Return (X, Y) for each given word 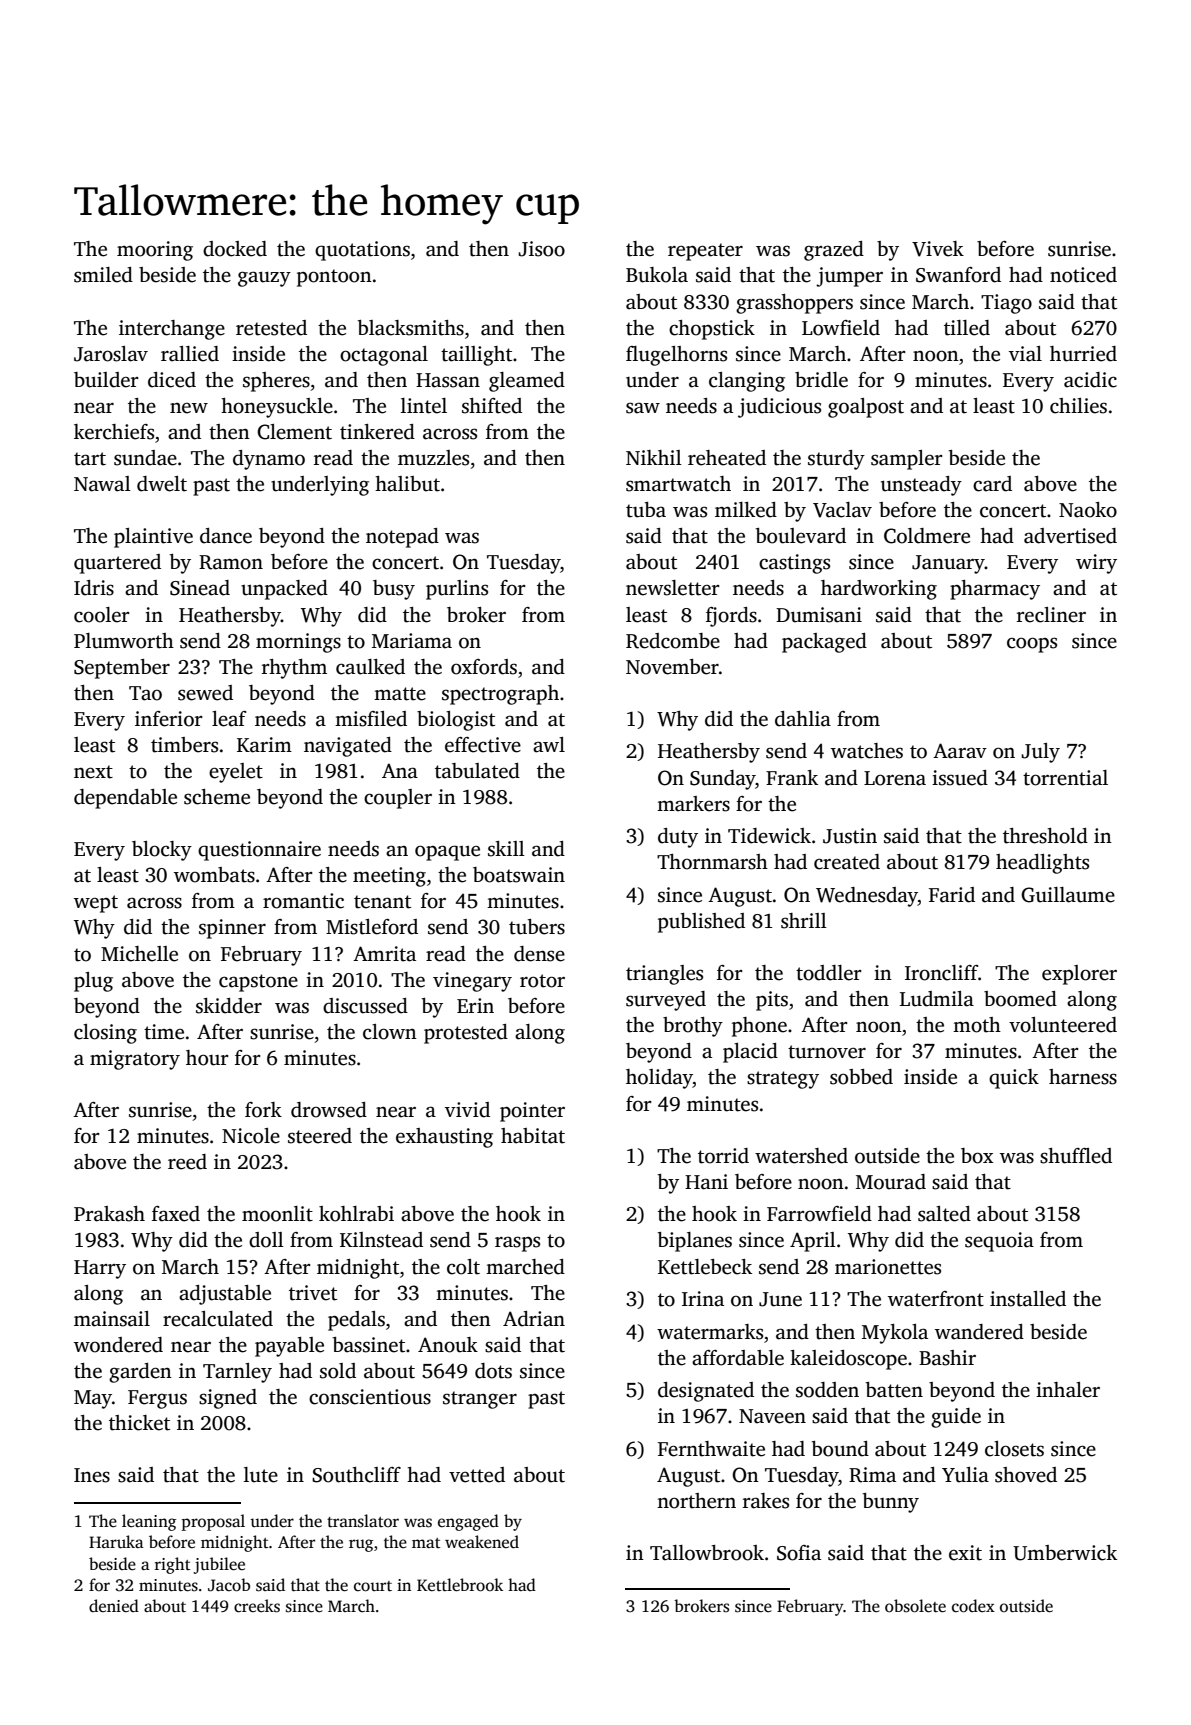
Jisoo (541, 249)
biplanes (695, 1242)
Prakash (109, 1214)
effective (483, 745)
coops (1032, 645)
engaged (468, 1522)
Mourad (891, 1182)
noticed (1083, 275)
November (672, 667)
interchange (172, 330)
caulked (370, 667)
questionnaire (259, 851)
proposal (213, 1522)
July (1040, 753)
